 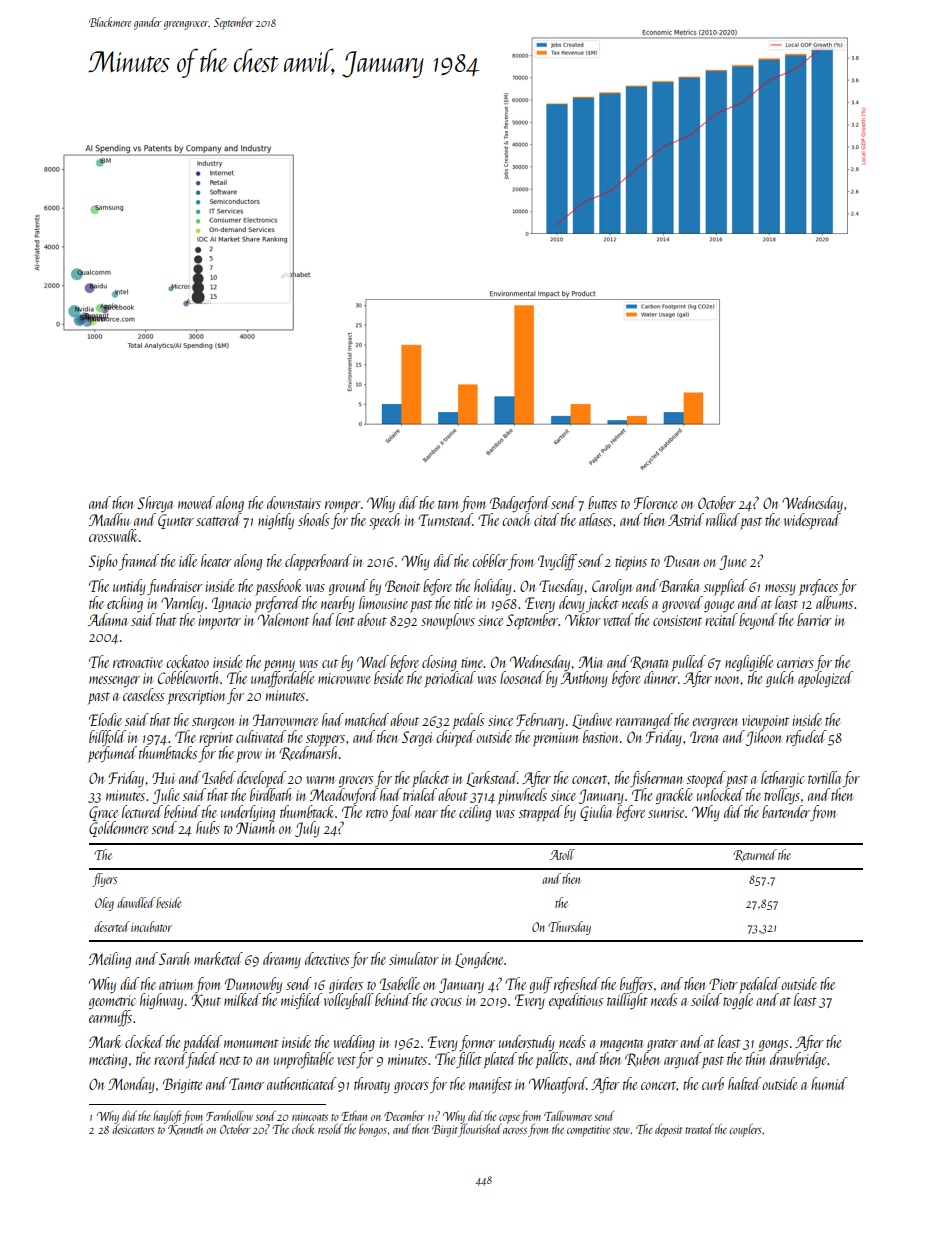 What do you see at coordinates (348, 1001) in the screenshot?
I see `volleyball` at bounding box center [348, 1001].
